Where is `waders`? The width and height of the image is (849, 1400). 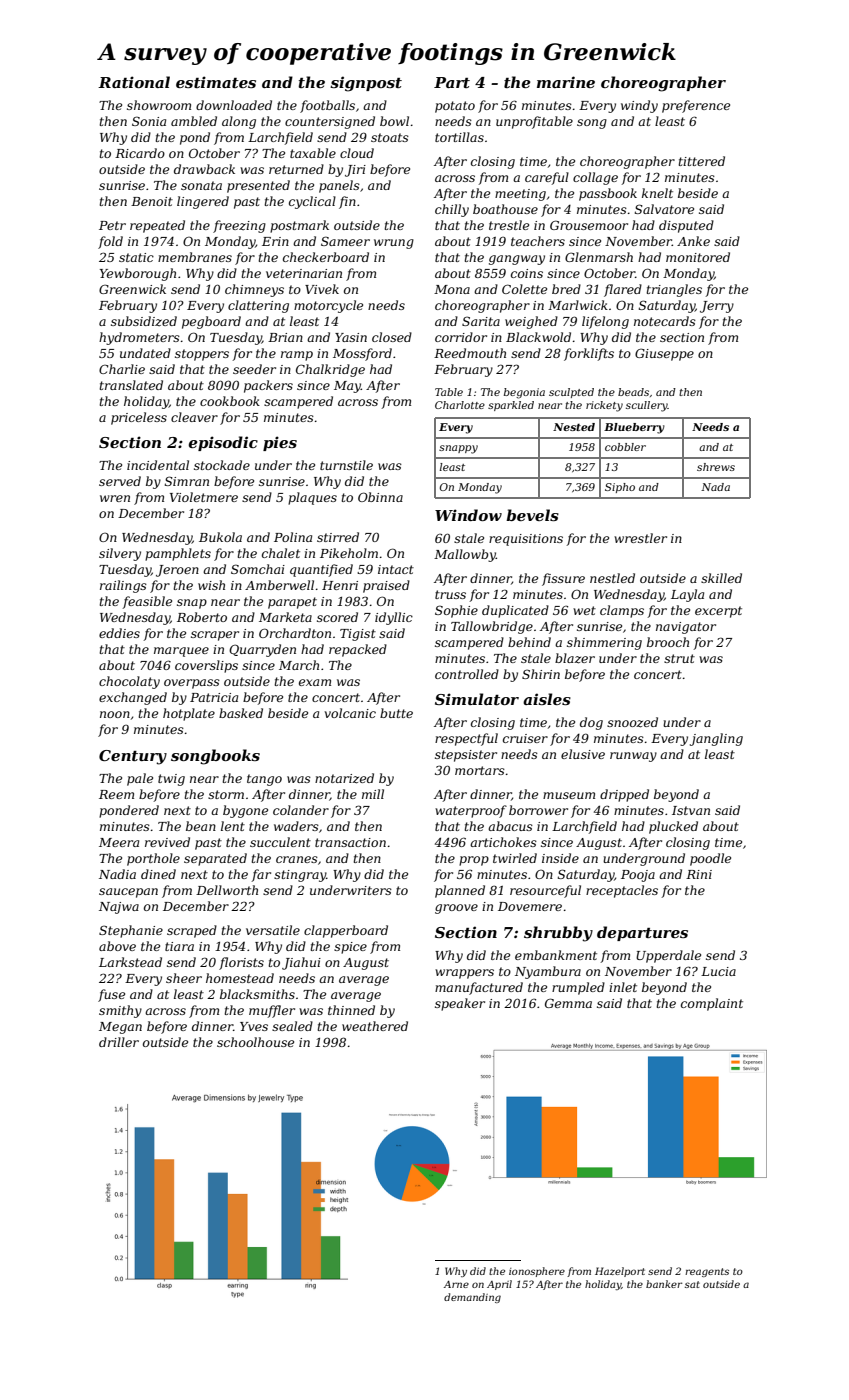 waders is located at coordinates (296, 826).
